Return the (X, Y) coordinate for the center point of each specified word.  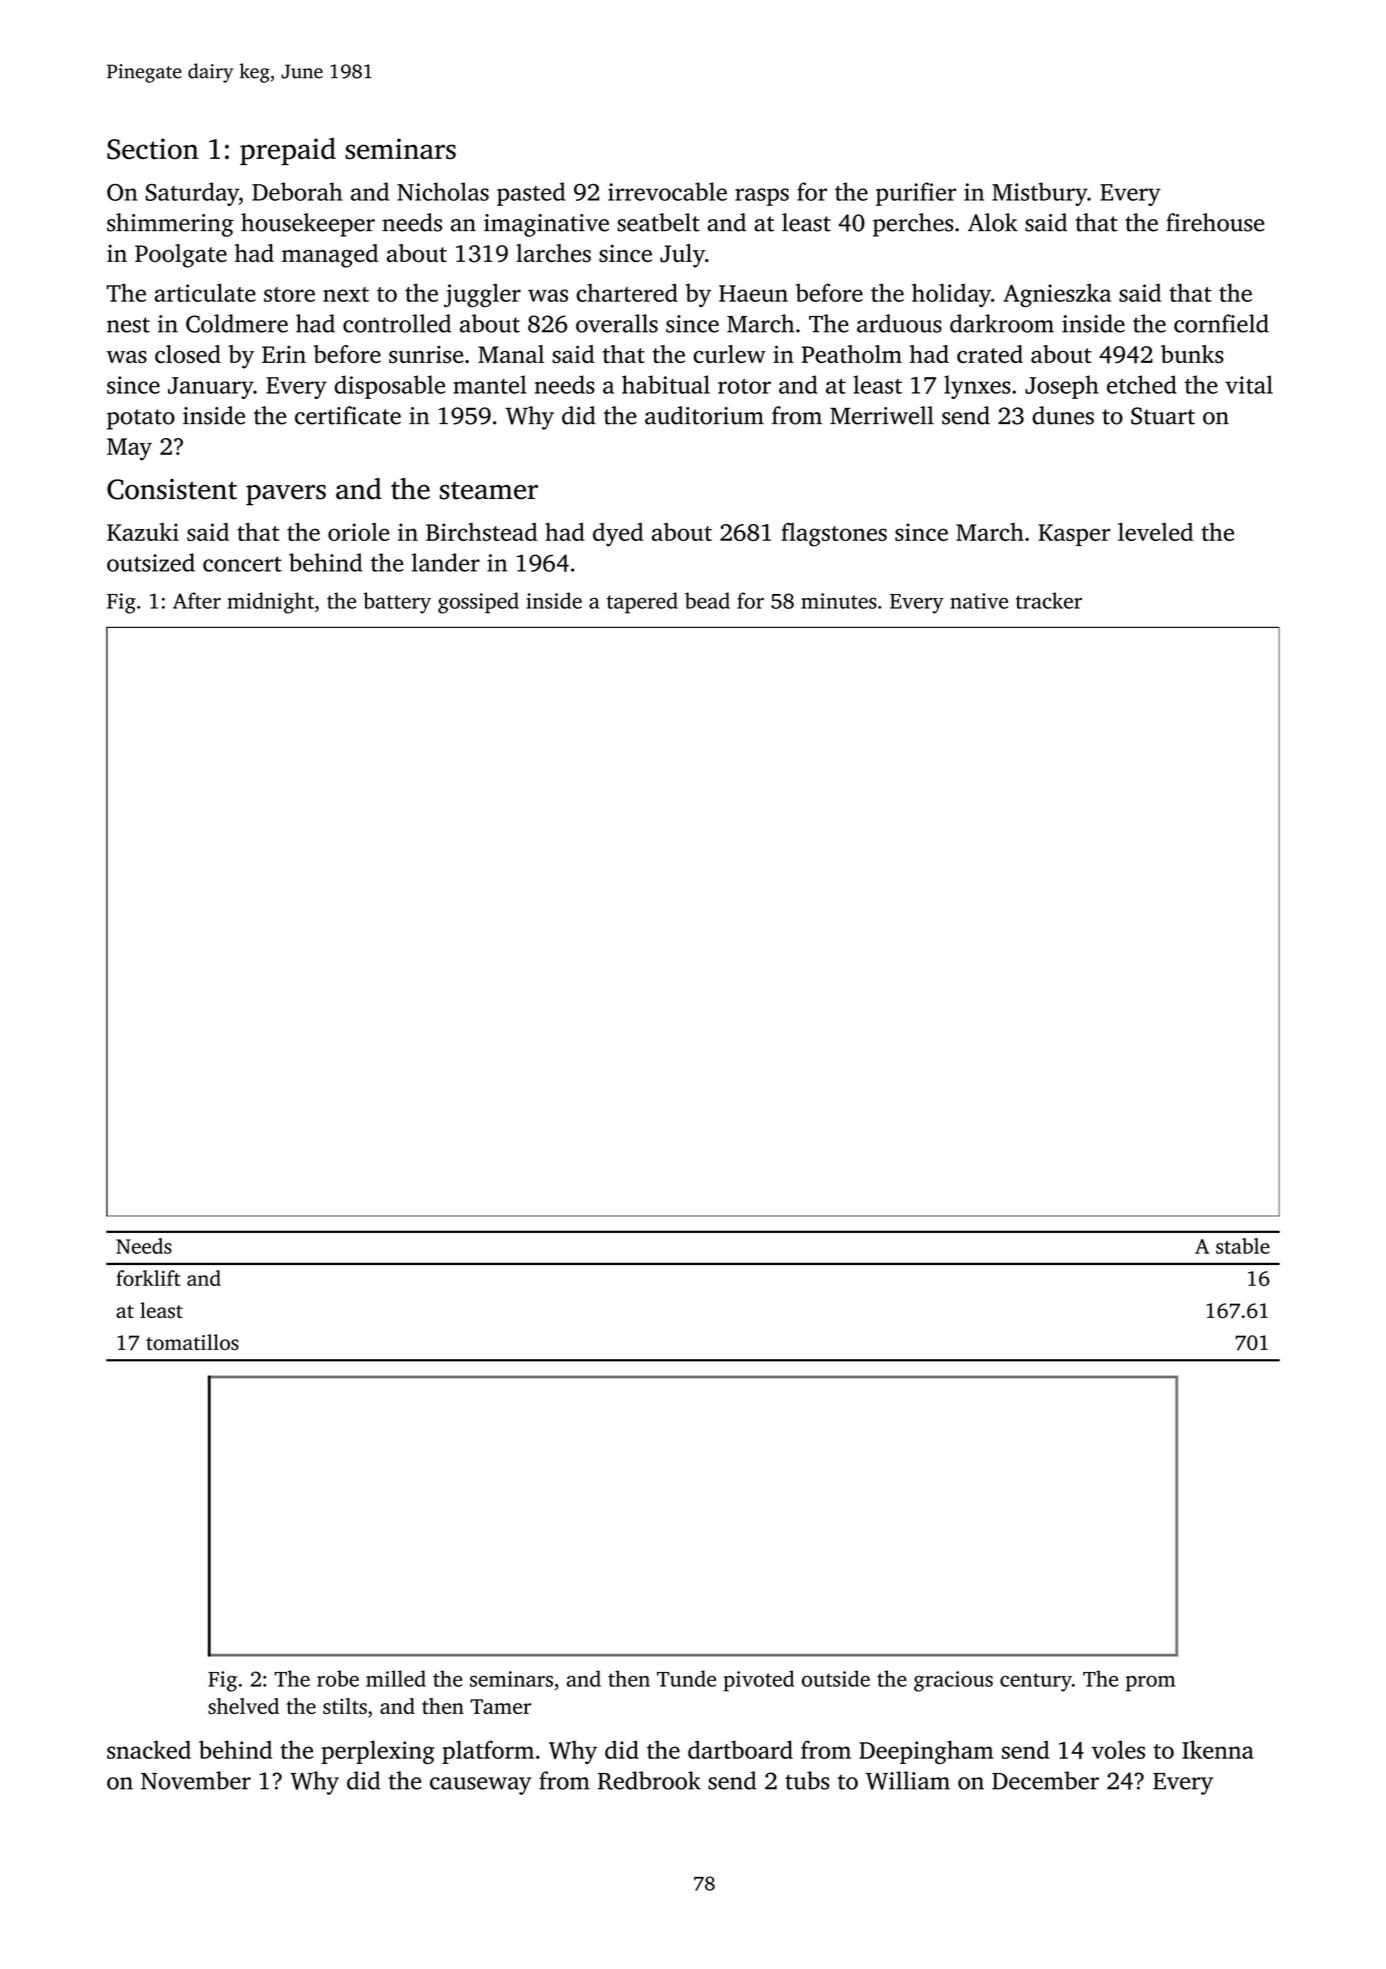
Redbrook (649, 1780)
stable (1243, 1246)
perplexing (378, 1752)
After (197, 600)
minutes (839, 601)
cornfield (1221, 323)
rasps (762, 197)
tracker (1049, 600)
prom (1150, 1683)
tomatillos (192, 1342)
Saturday (192, 194)
